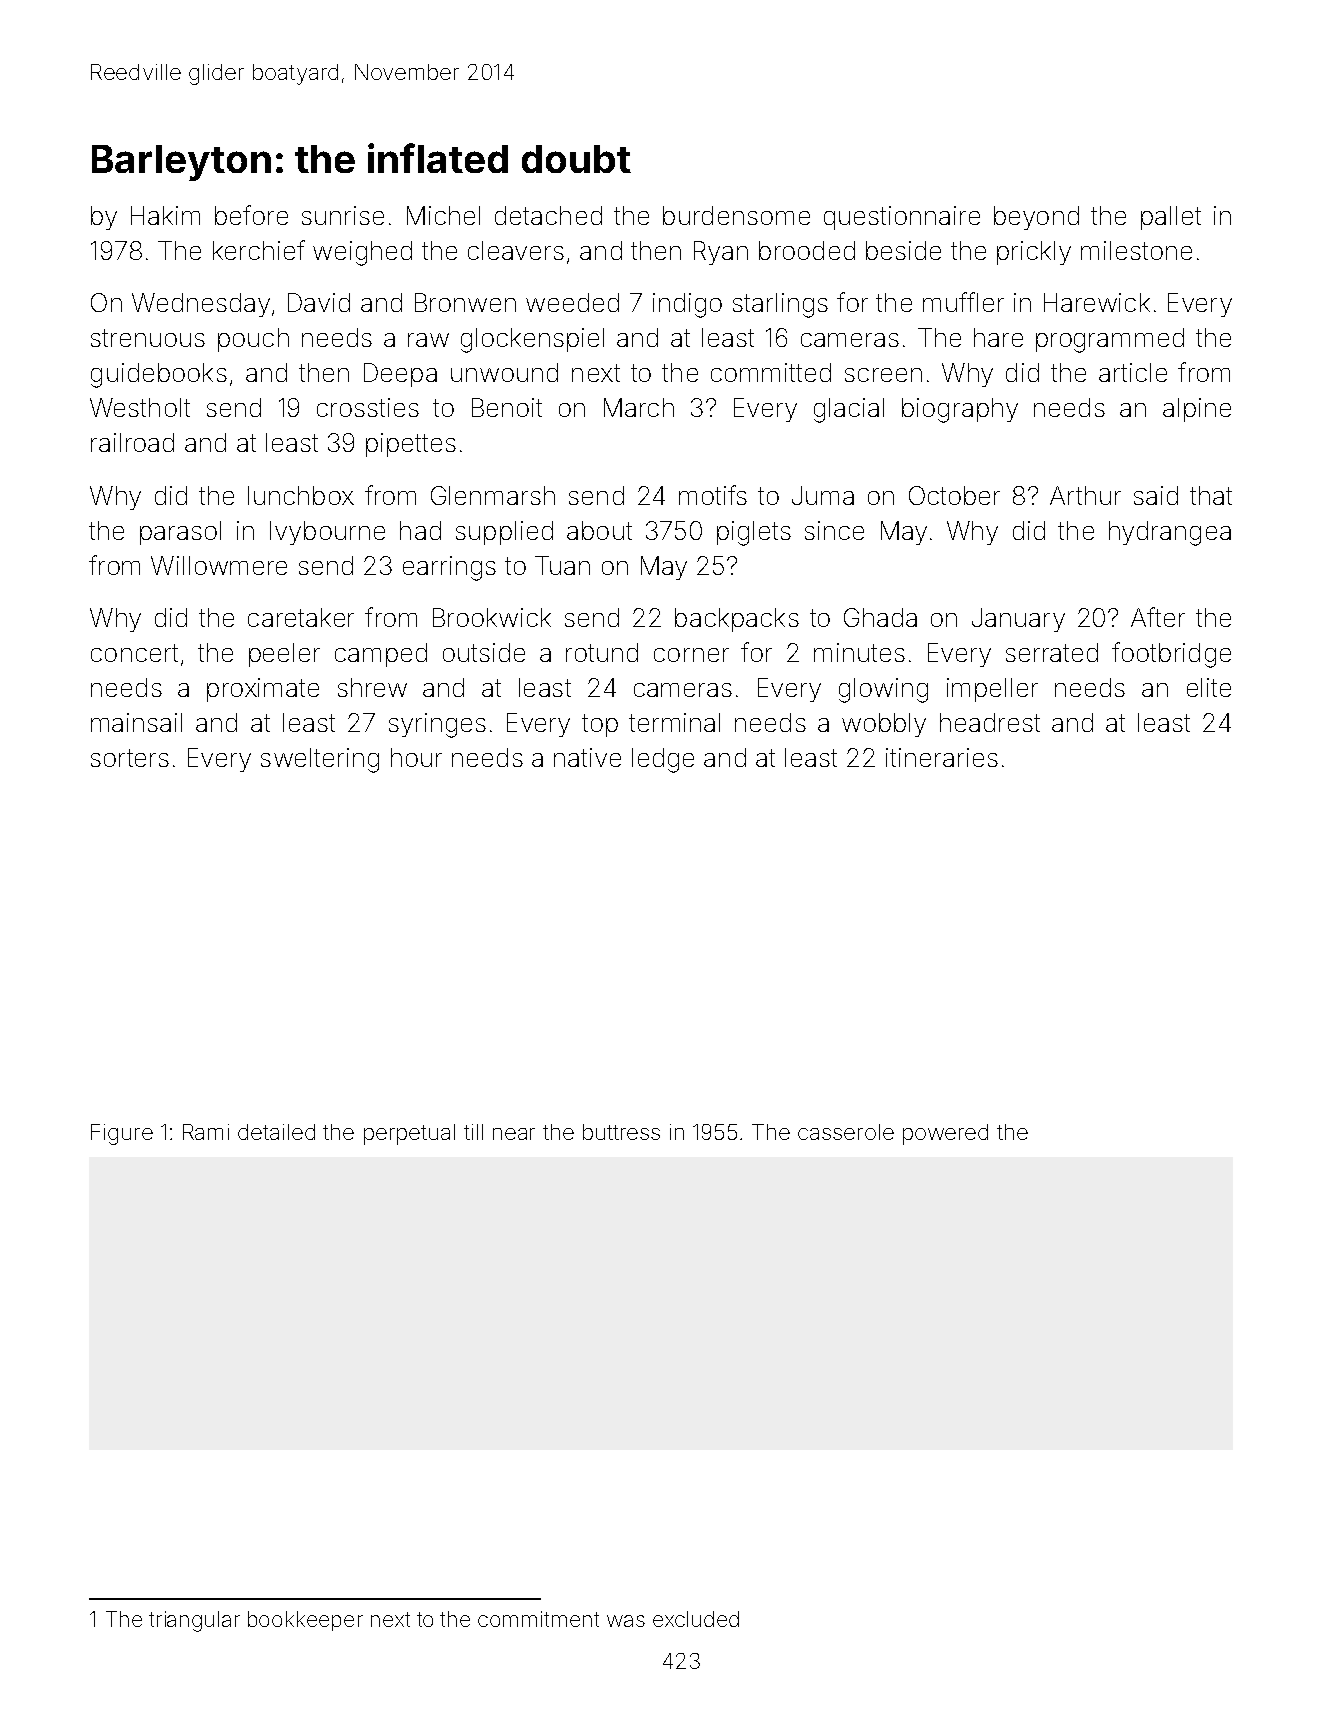  Describe the element at coordinates (276, 1132) in the screenshot. I see `detailed` at that location.
